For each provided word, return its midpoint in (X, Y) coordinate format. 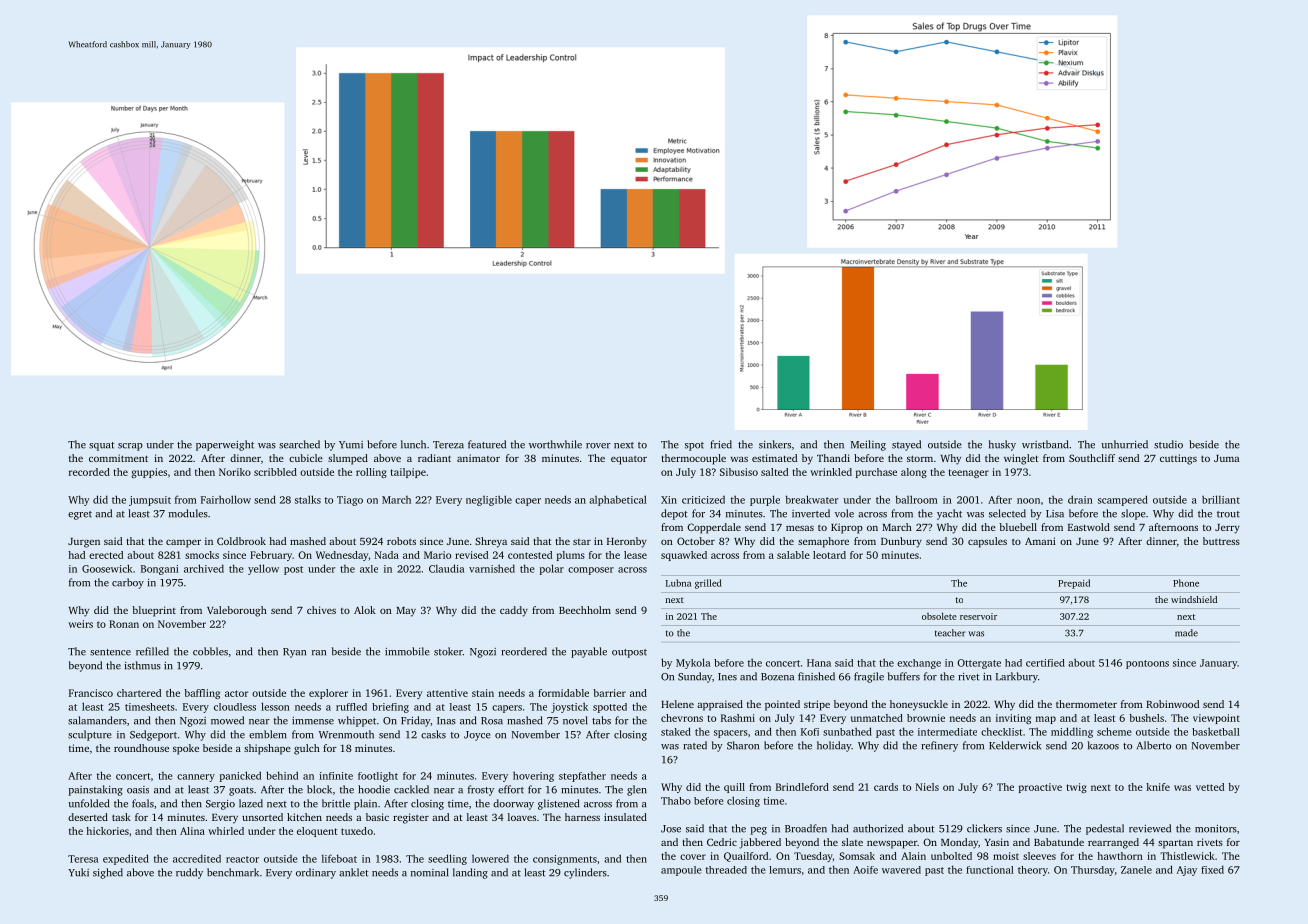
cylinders (585, 873)
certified (1045, 663)
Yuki (78, 872)
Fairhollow (226, 499)
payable (589, 652)
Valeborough (237, 611)
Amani (1040, 541)
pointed (782, 705)
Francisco (91, 693)
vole (844, 513)
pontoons (1147, 664)
